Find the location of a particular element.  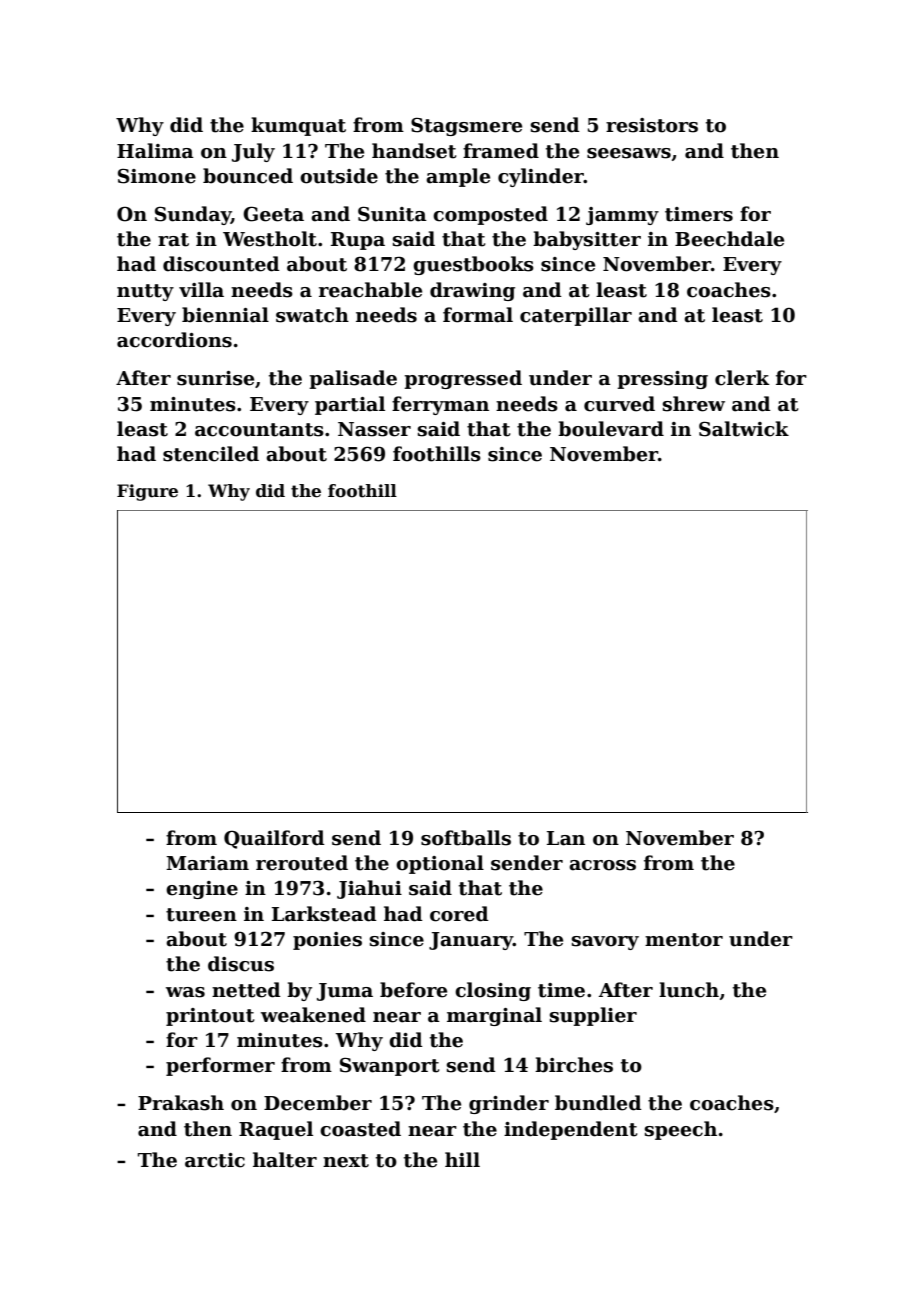

arctic is located at coordinates (215, 1160).
